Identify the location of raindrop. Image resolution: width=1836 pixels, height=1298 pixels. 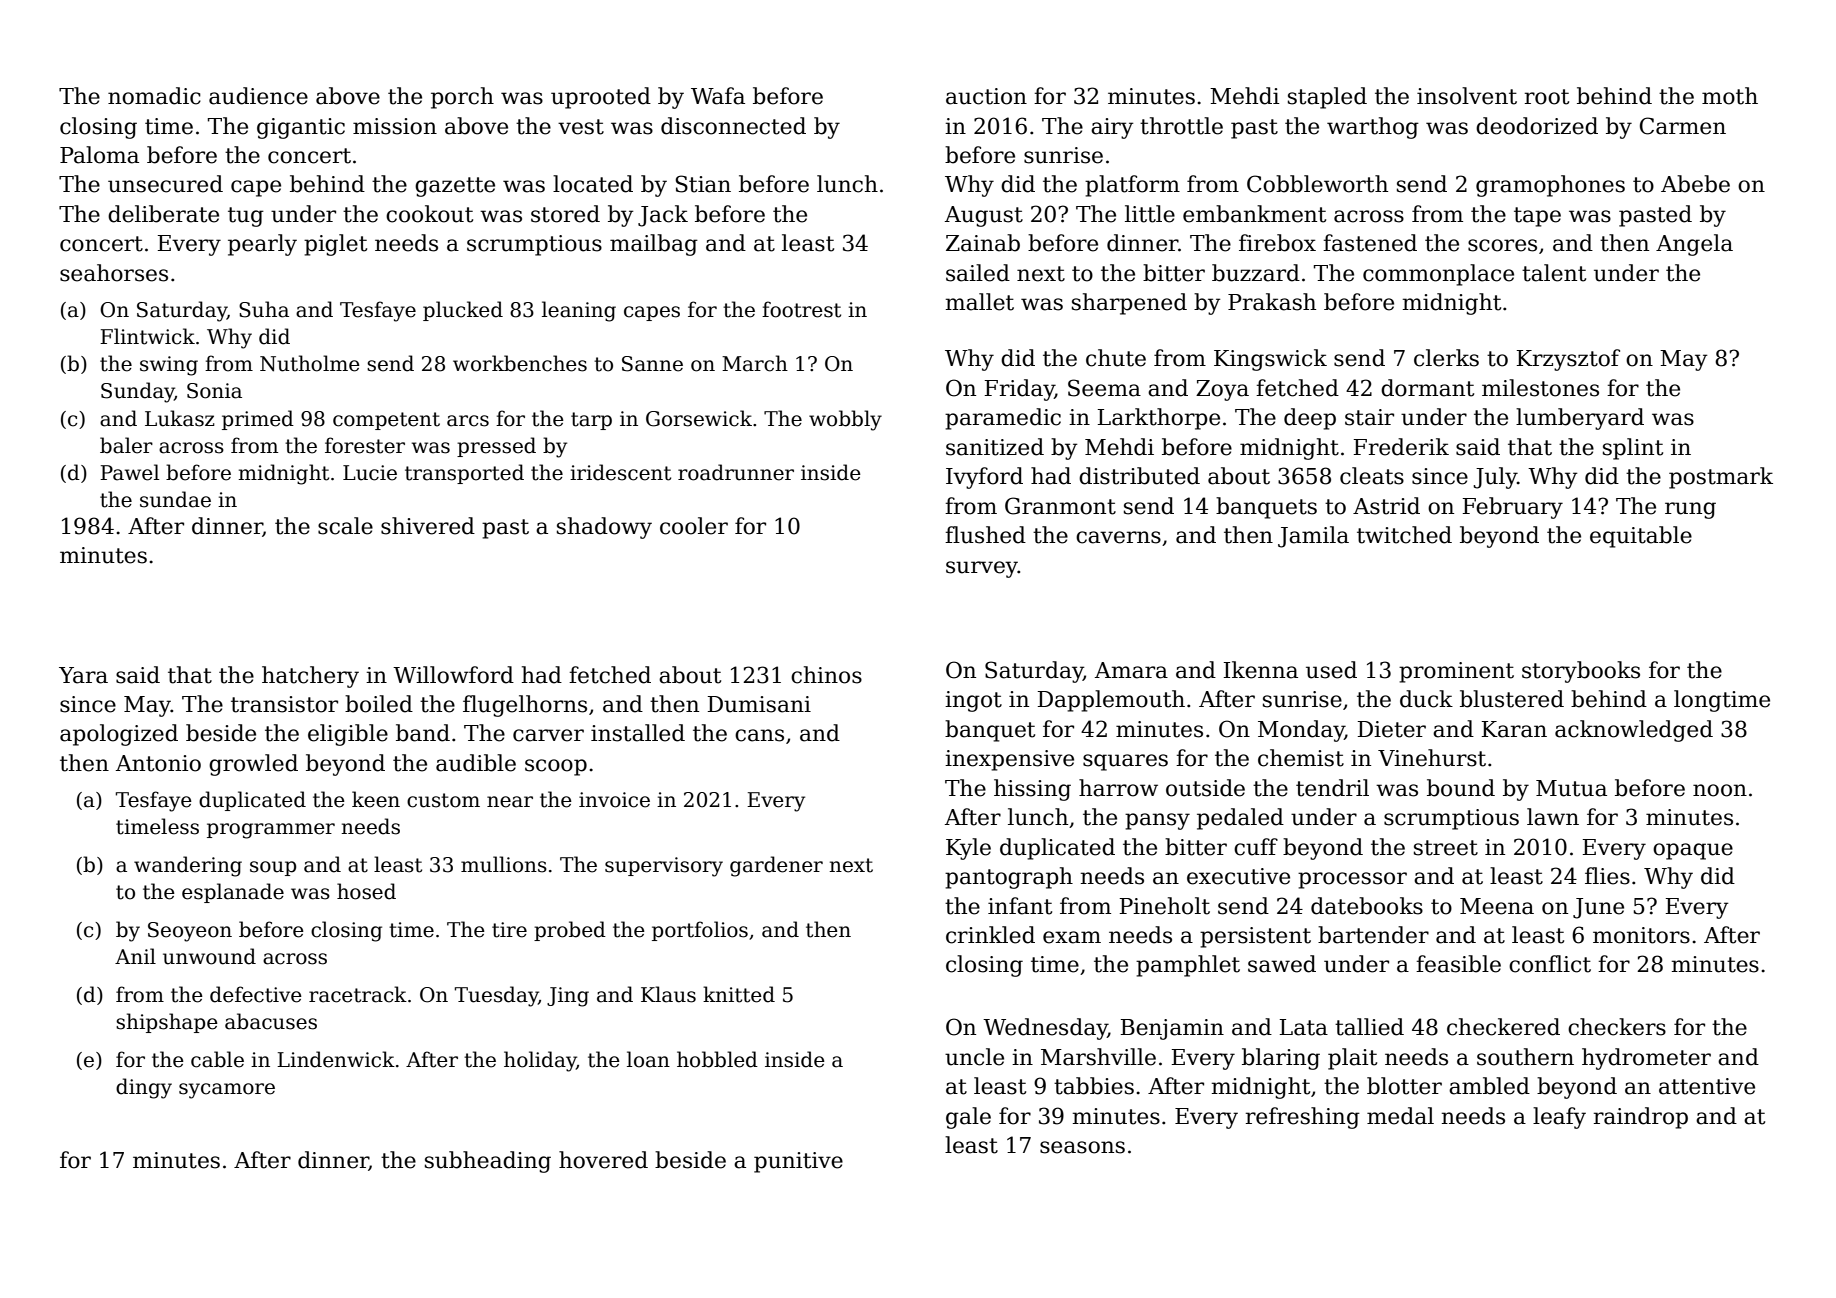
(1641, 1118).
